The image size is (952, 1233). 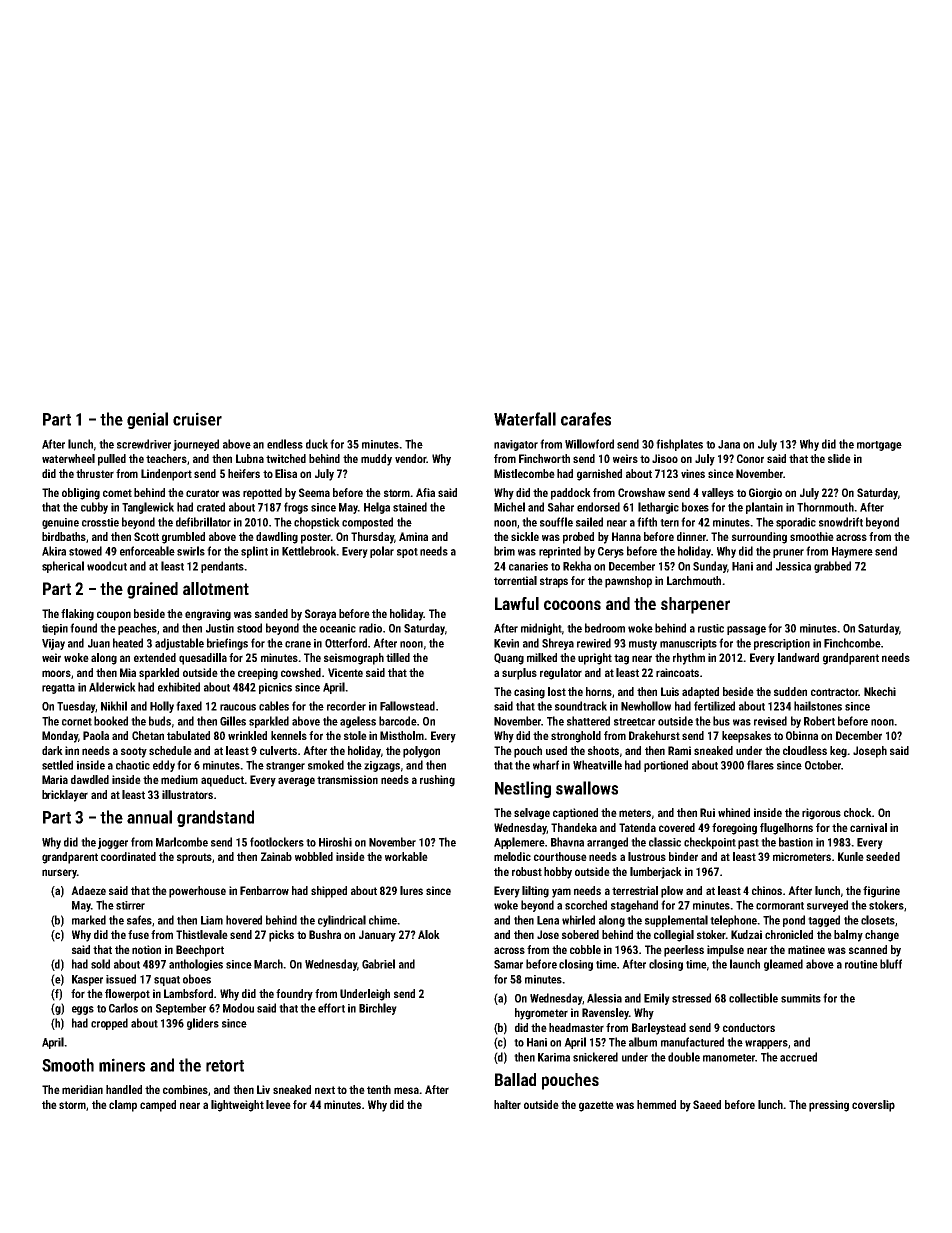 What do you see at coordinates (128, 672) in the page?
I see `Mia` at bounding box center [128, 672].
